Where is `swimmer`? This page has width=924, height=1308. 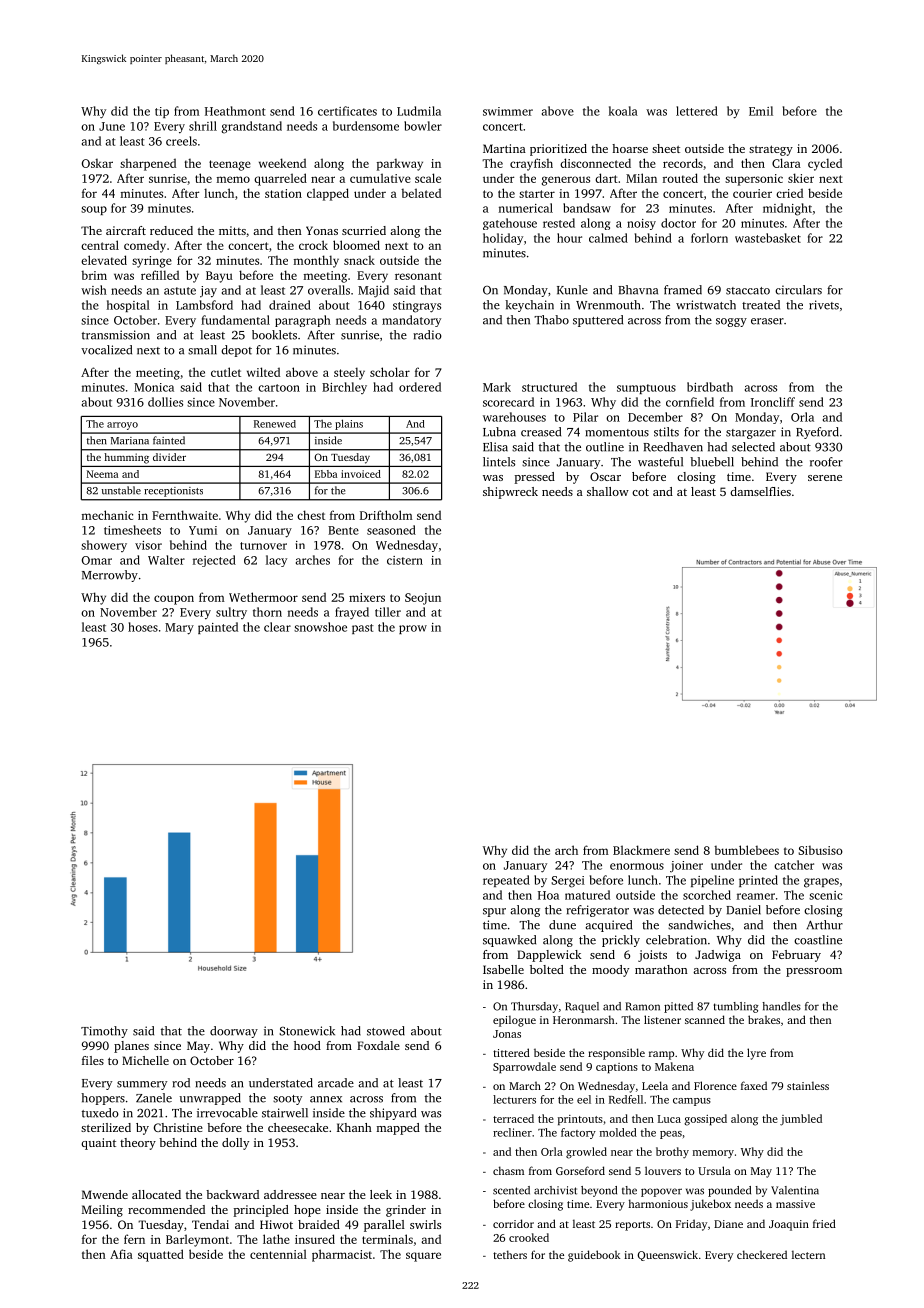
swimmer is located at coordinates (508, 111).
